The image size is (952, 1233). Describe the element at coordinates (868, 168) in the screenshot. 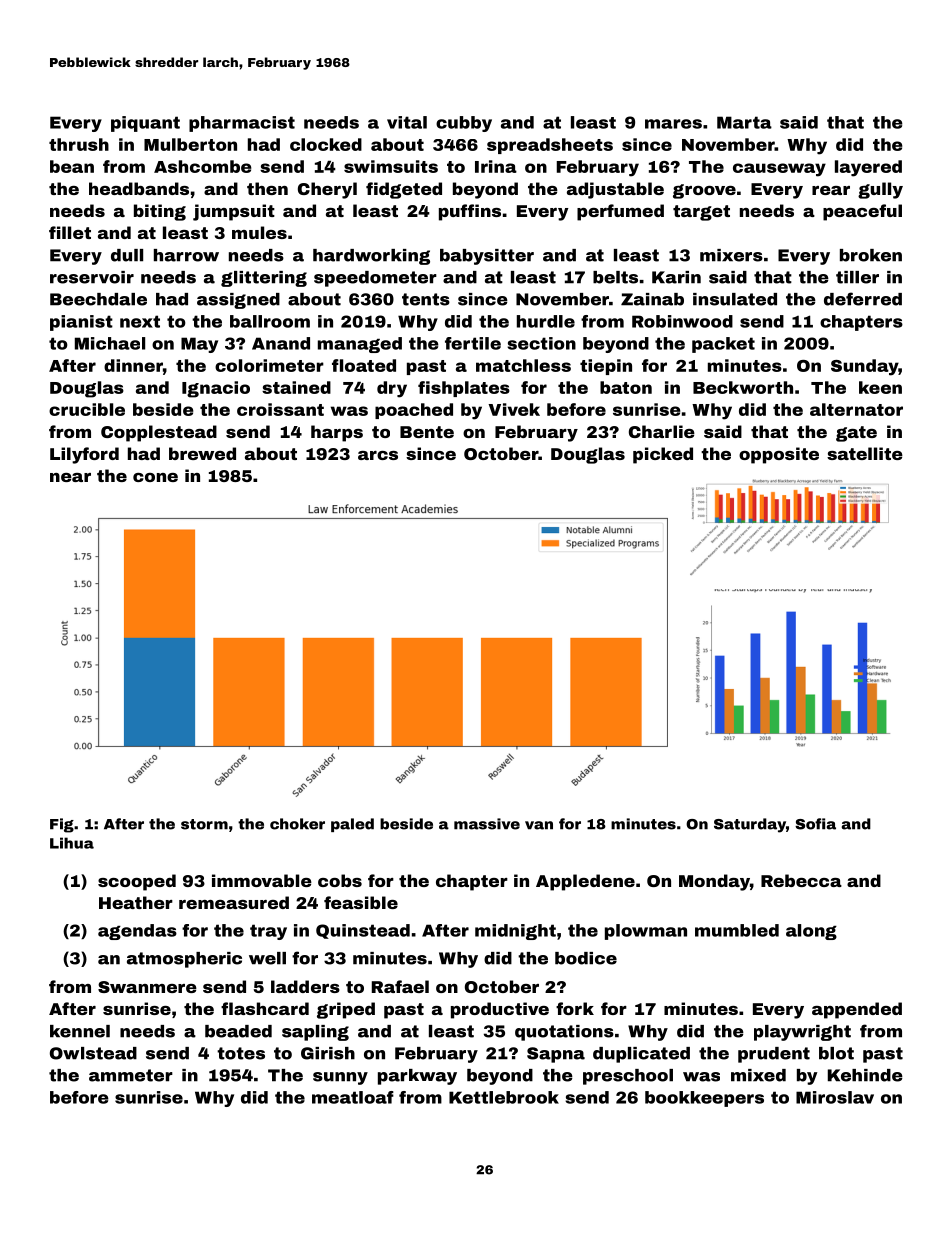

I see `layered` at that location.
